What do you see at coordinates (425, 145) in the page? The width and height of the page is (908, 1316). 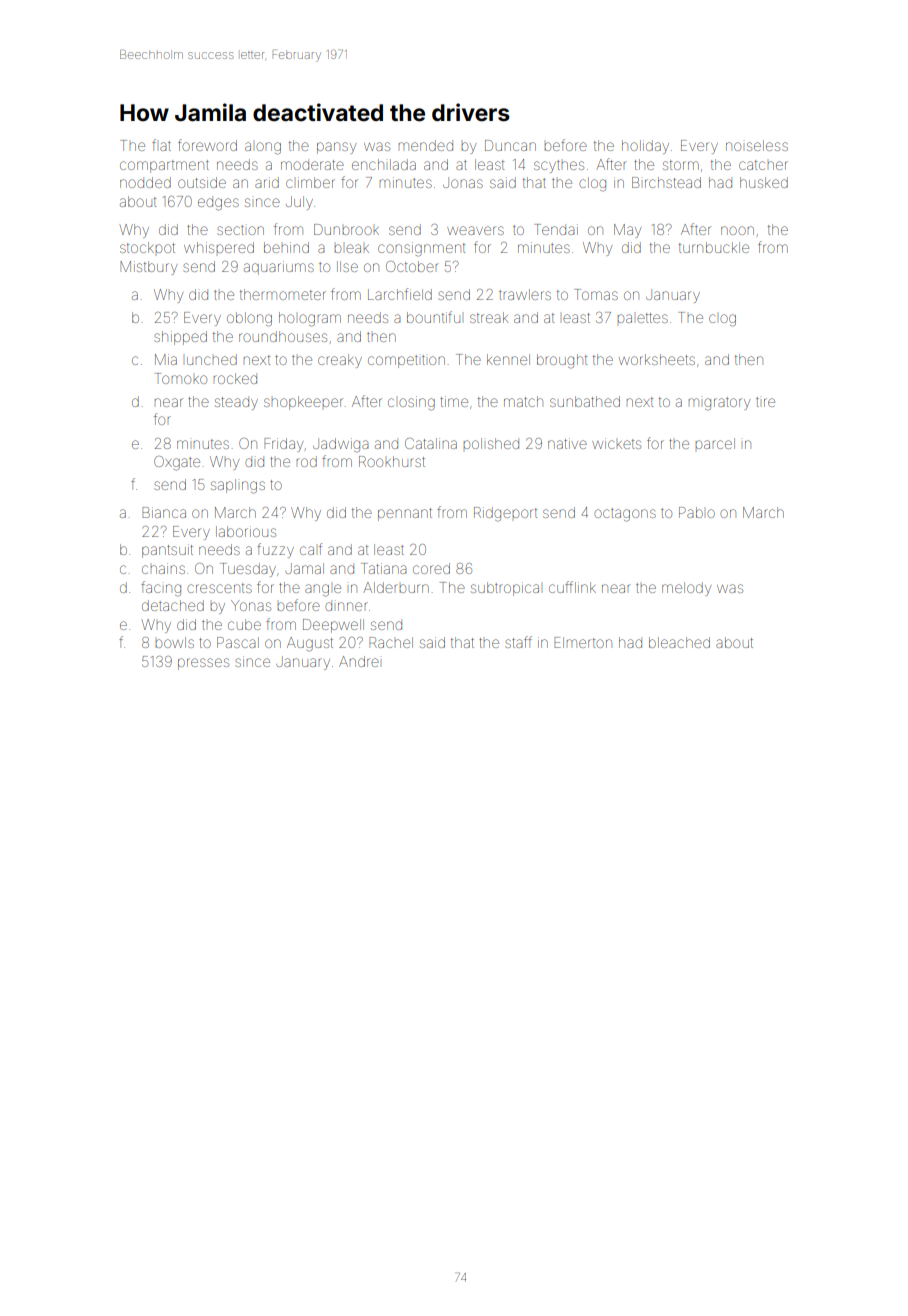 I see `mended` at bounding box center [425, 145].
